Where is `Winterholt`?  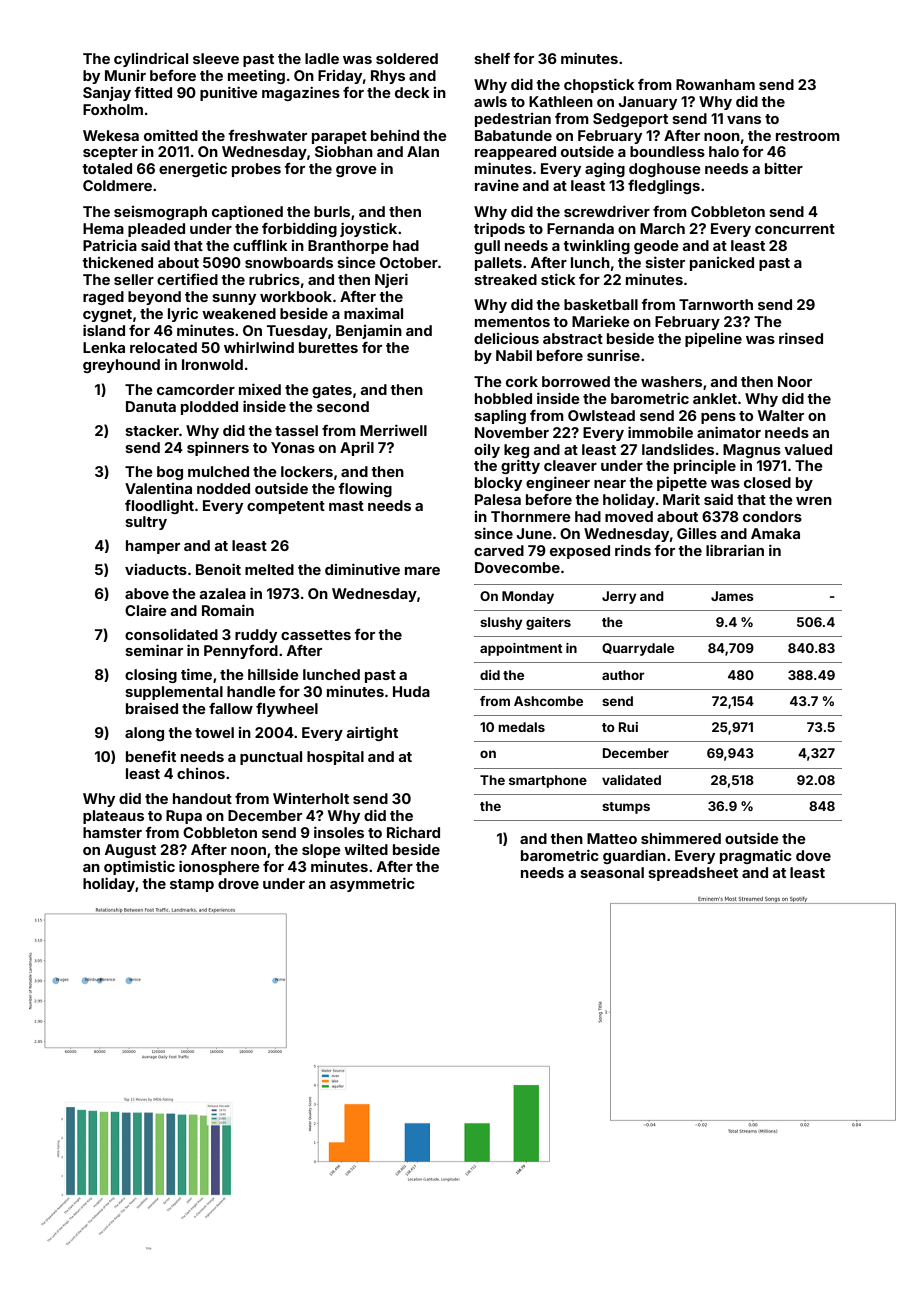 Winterholt is located at coordinates (311, 798).
